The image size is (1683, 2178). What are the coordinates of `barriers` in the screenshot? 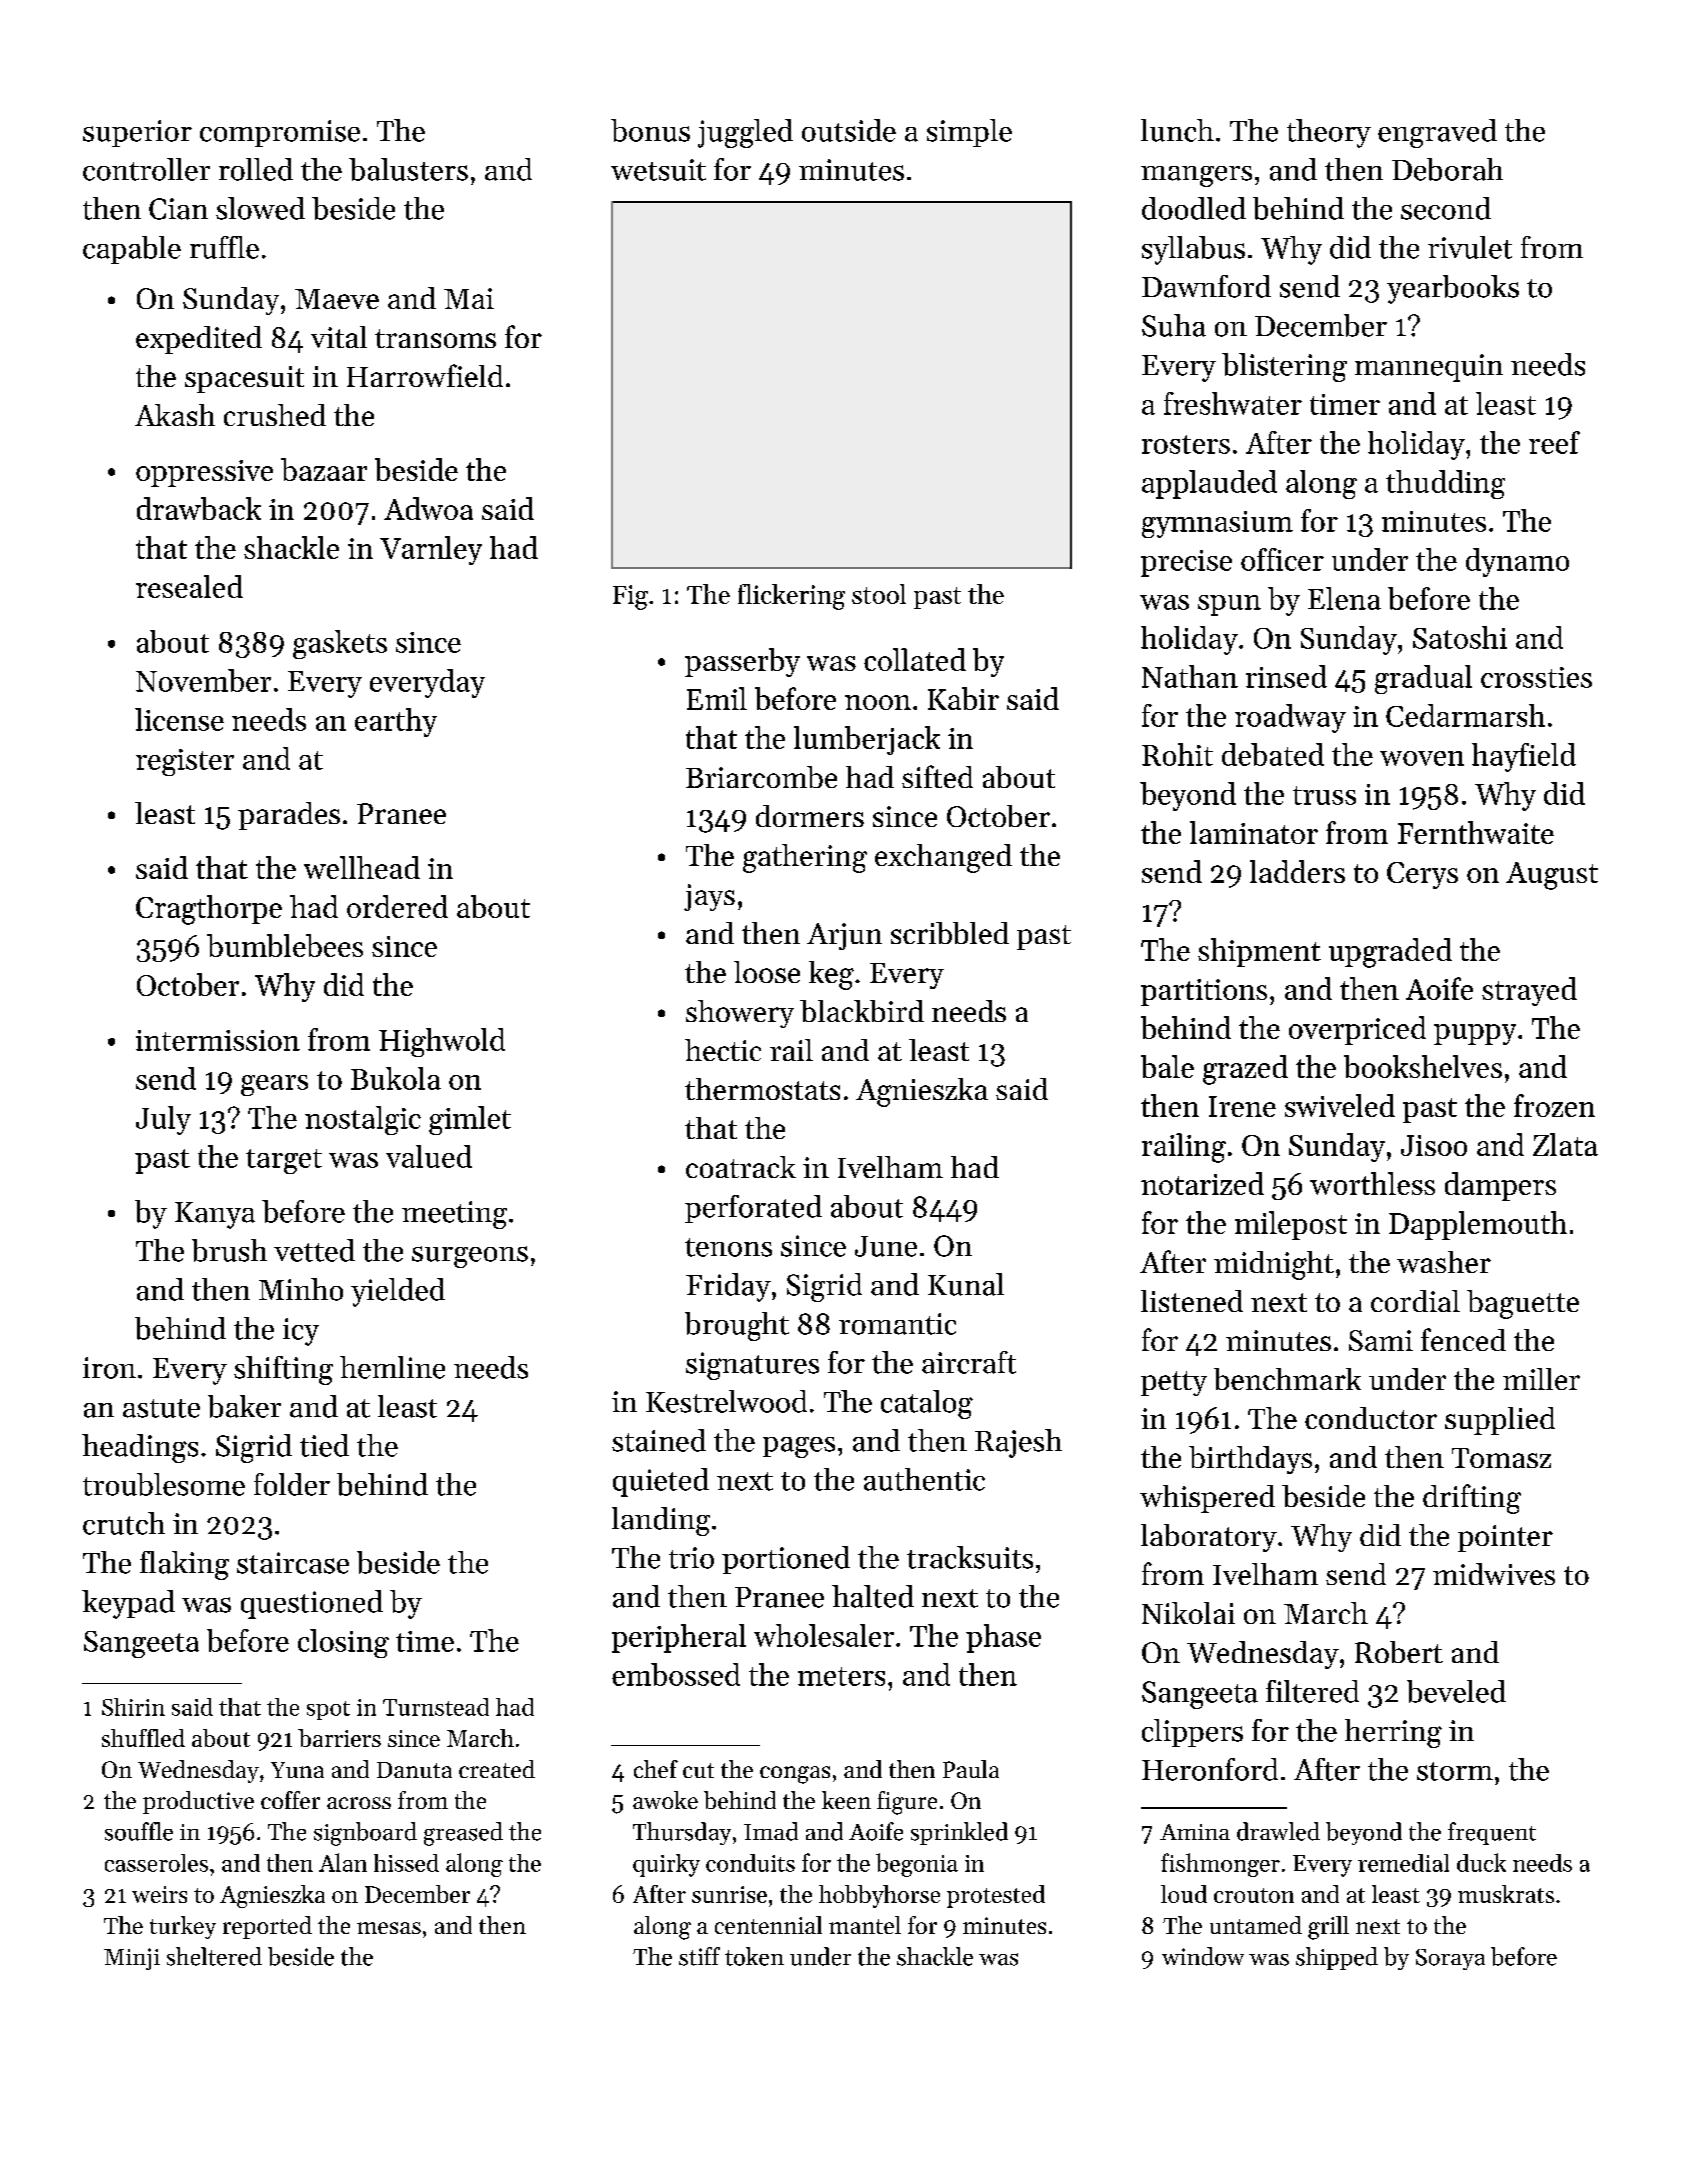 It's located at (339, 1738).
